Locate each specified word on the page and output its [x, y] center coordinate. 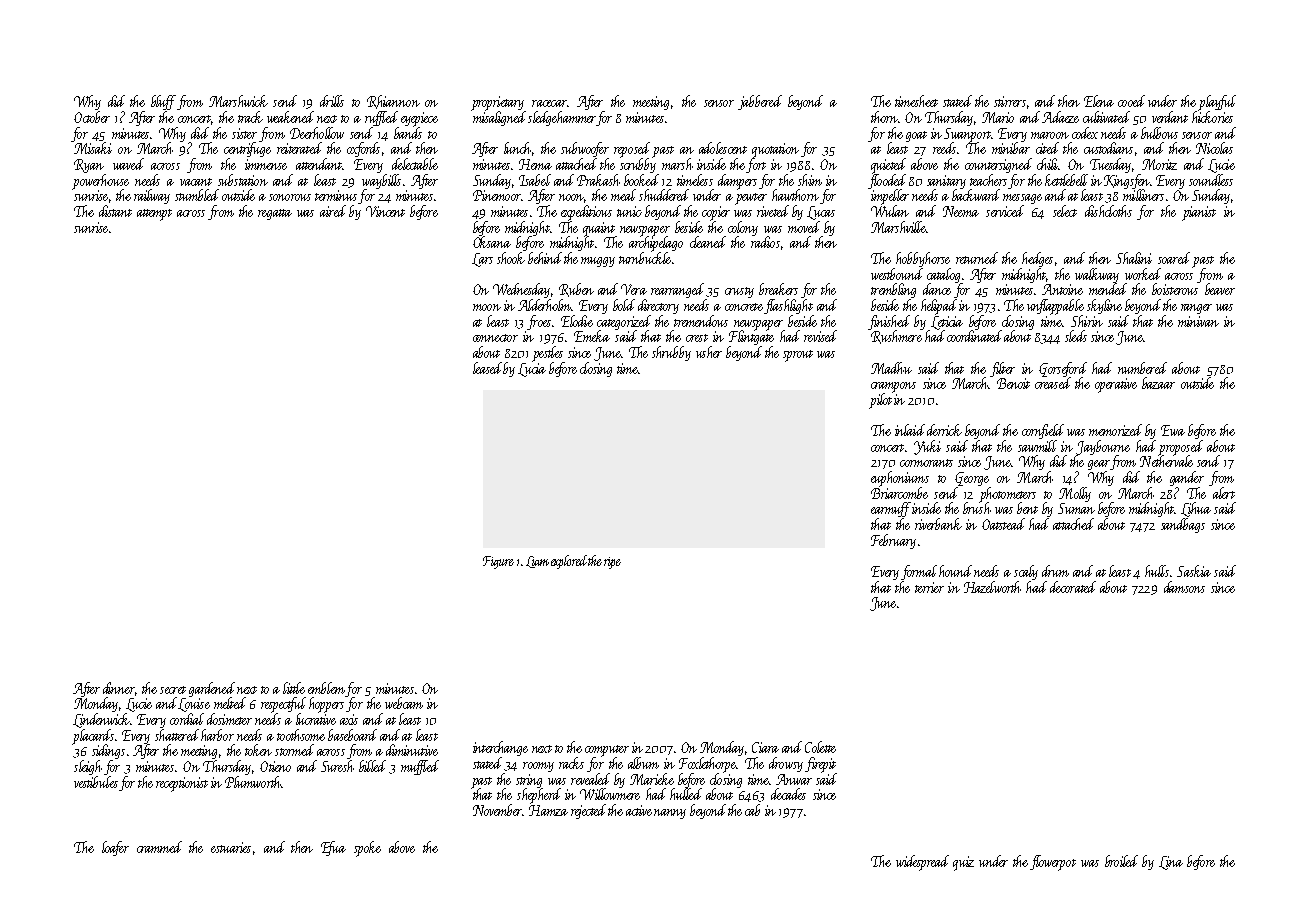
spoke [367, 849]
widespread [922, 863]
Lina [1171, 863]
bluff [163, 102]
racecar [549, 103]
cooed [1131, 101]
